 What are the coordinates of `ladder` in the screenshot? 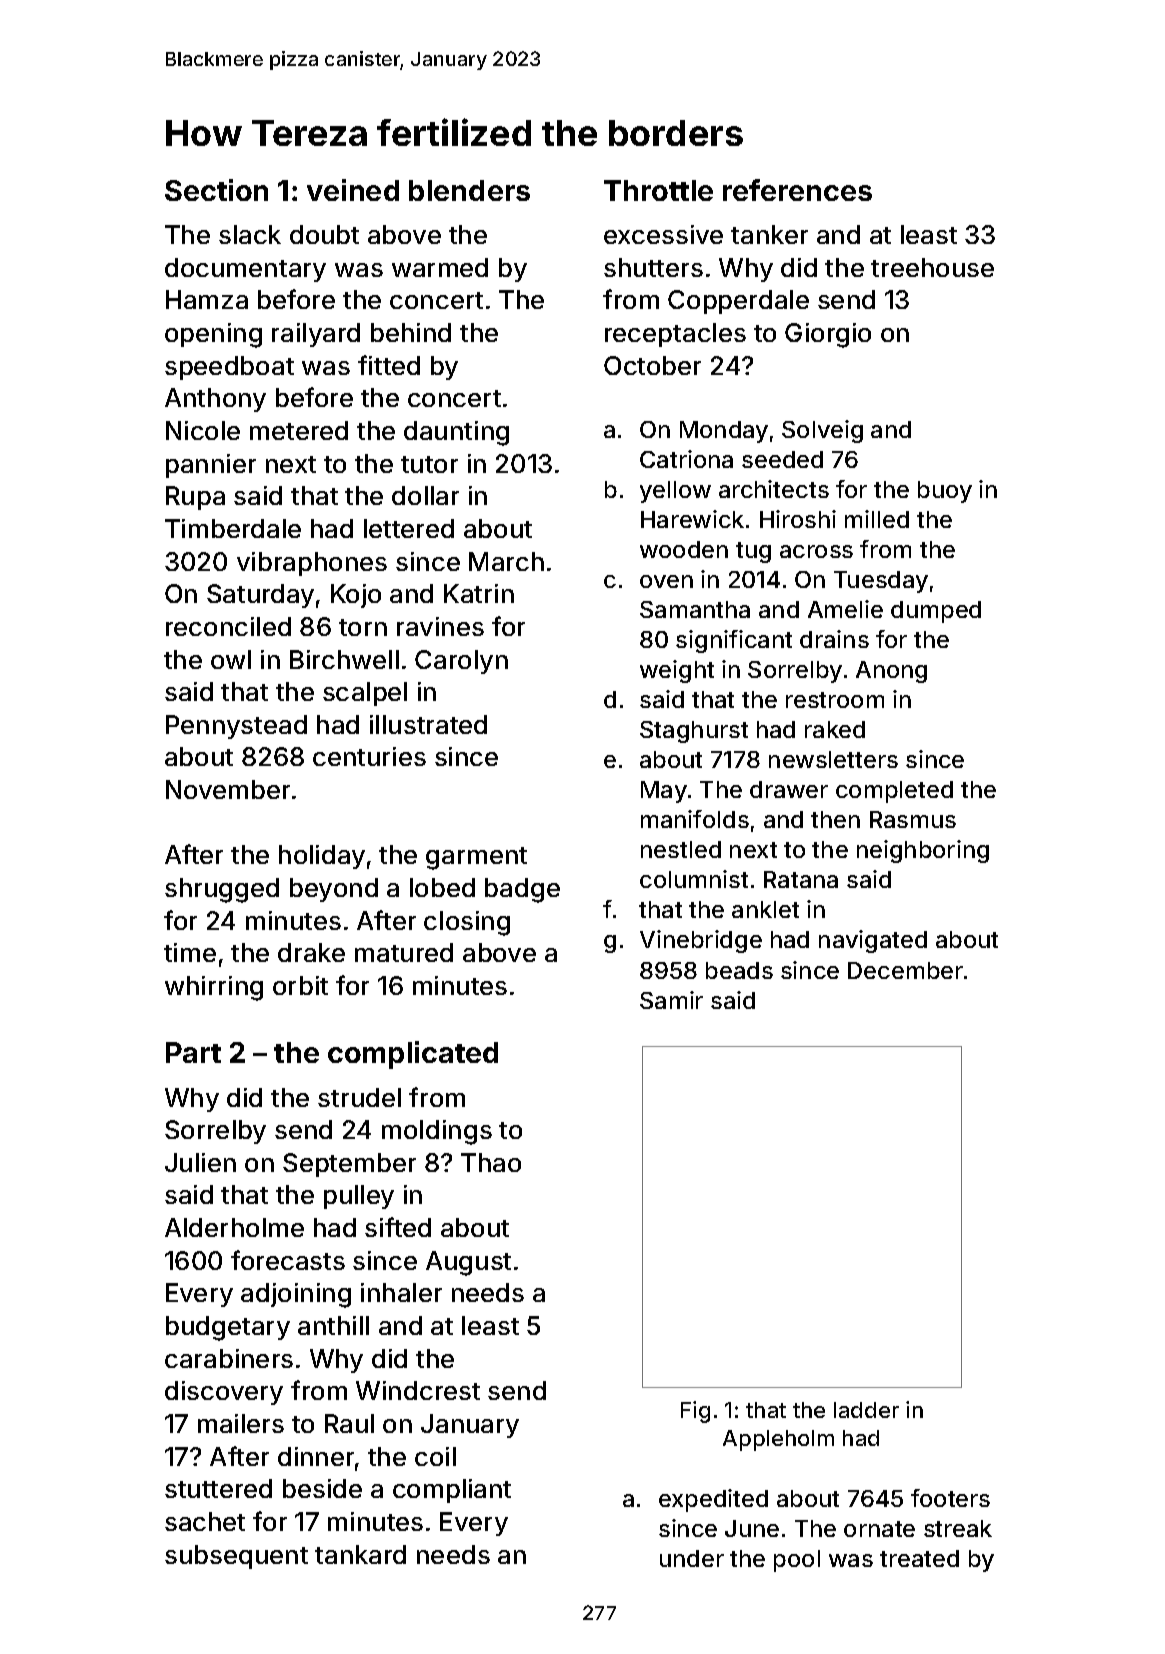 It's located at (866, 1410).
